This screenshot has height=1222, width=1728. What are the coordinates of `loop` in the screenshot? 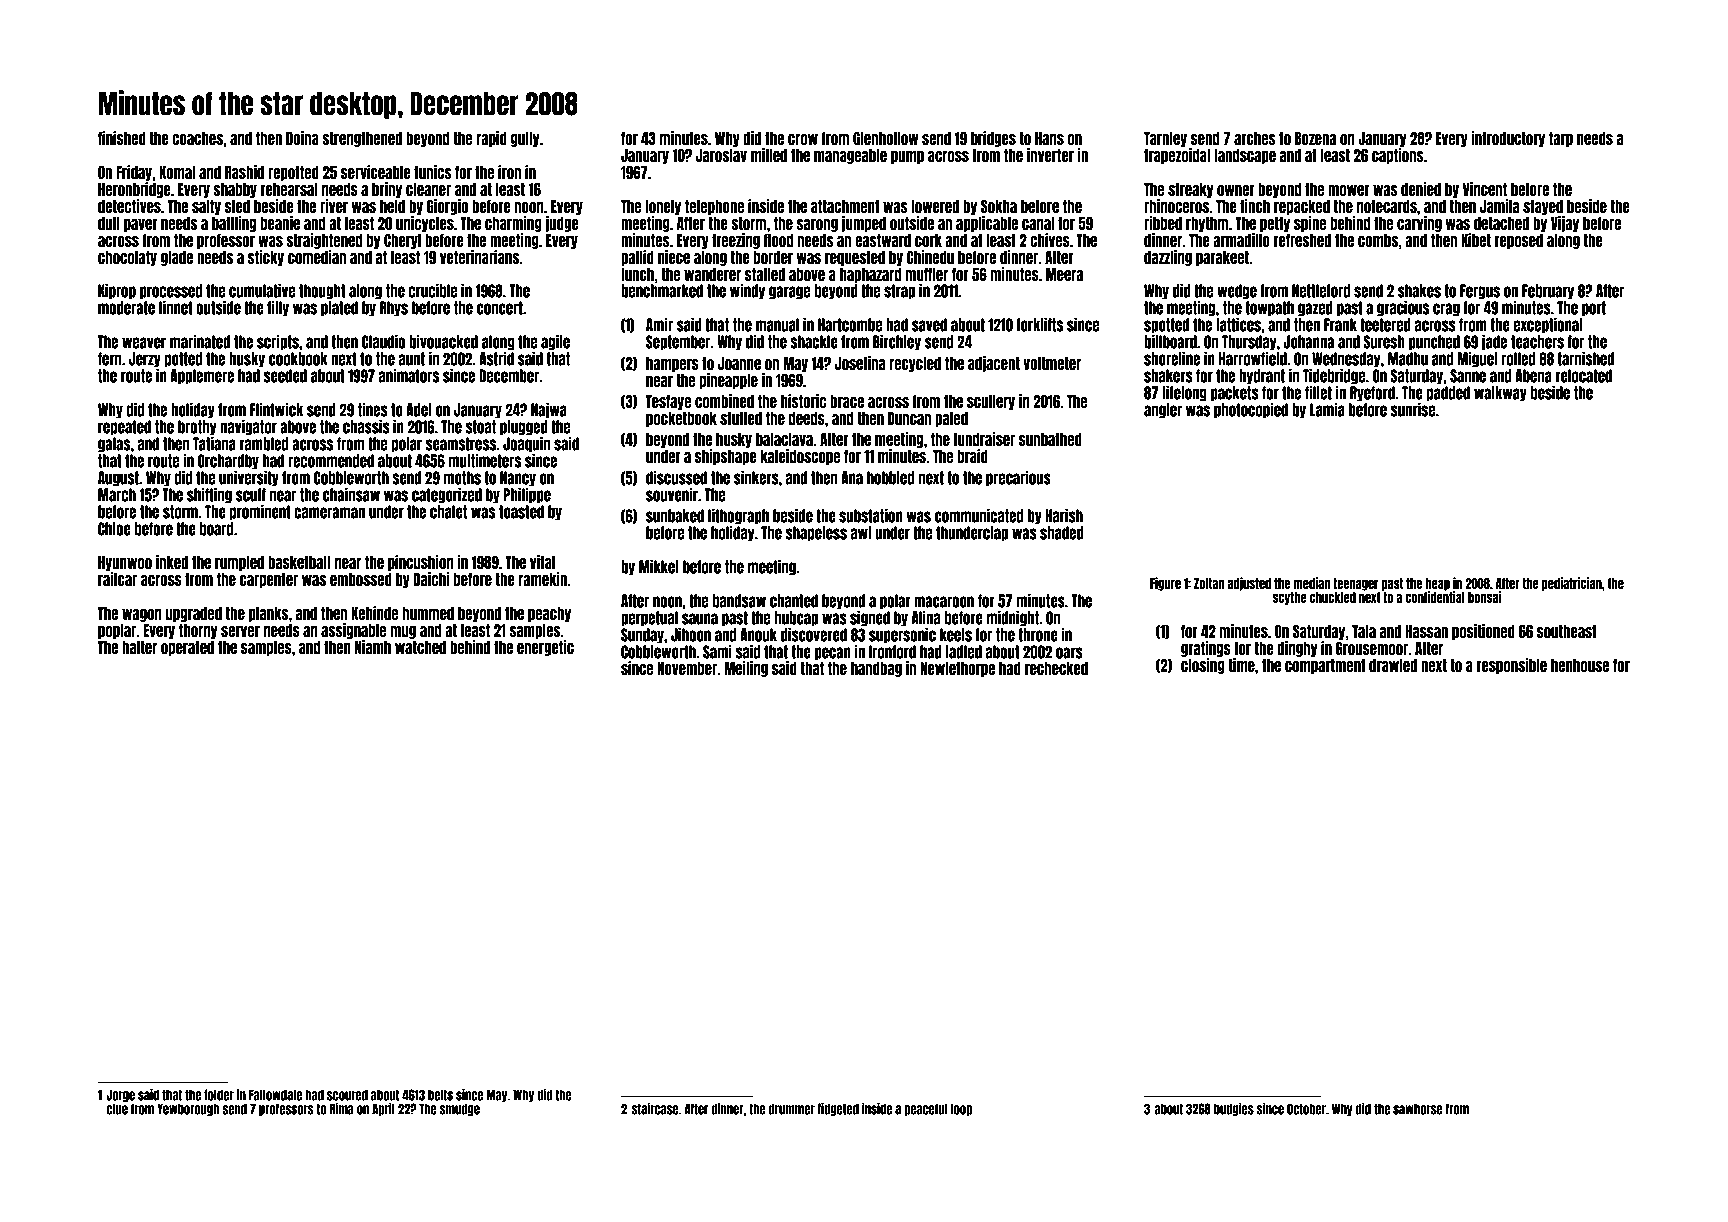 It's located at (961, 1109).
